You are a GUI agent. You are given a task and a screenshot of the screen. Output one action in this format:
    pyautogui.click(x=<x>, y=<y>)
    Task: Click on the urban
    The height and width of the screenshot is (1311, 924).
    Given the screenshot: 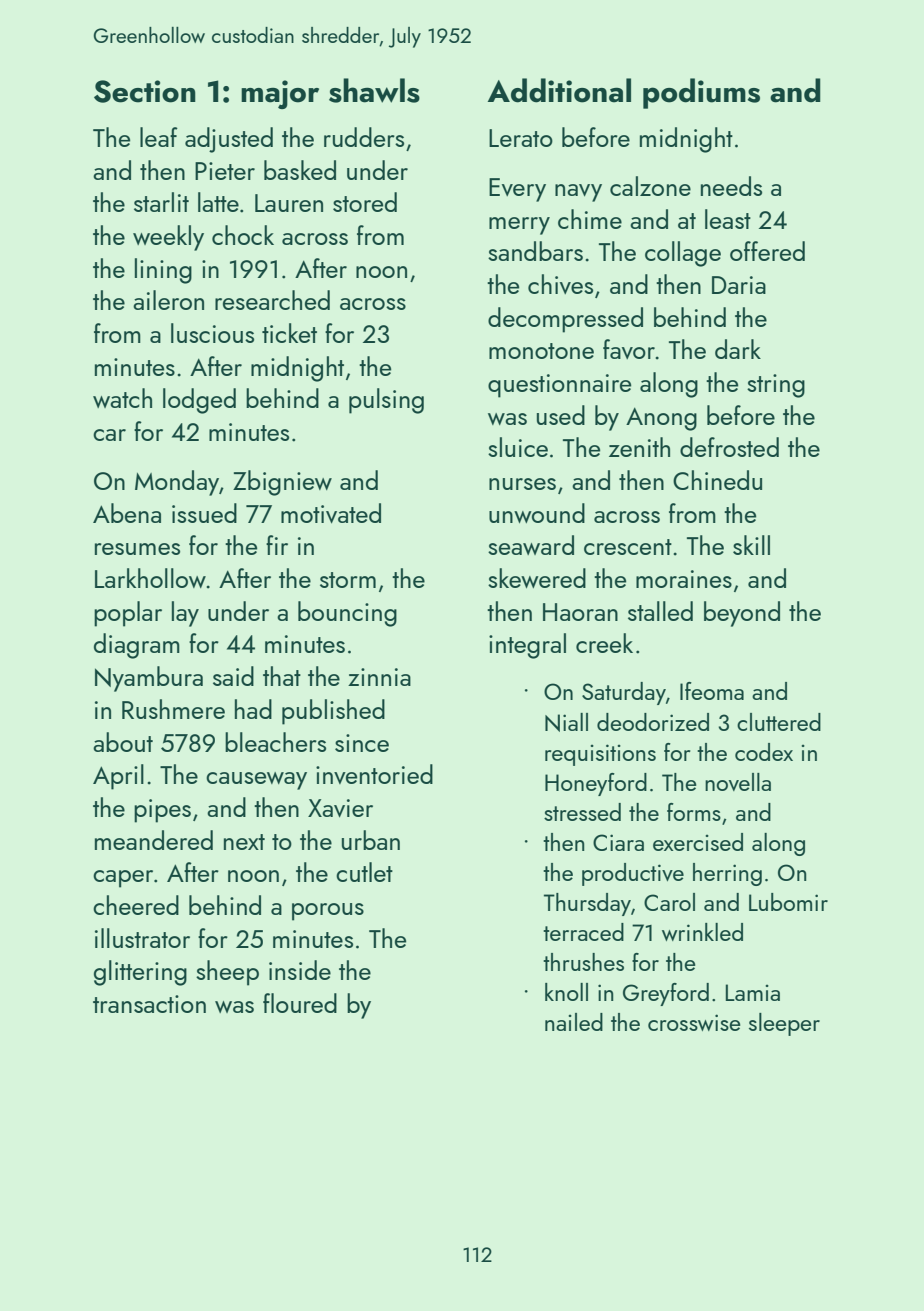 What is the action you would take?
    pyautogui.click(x=371, y=840)
